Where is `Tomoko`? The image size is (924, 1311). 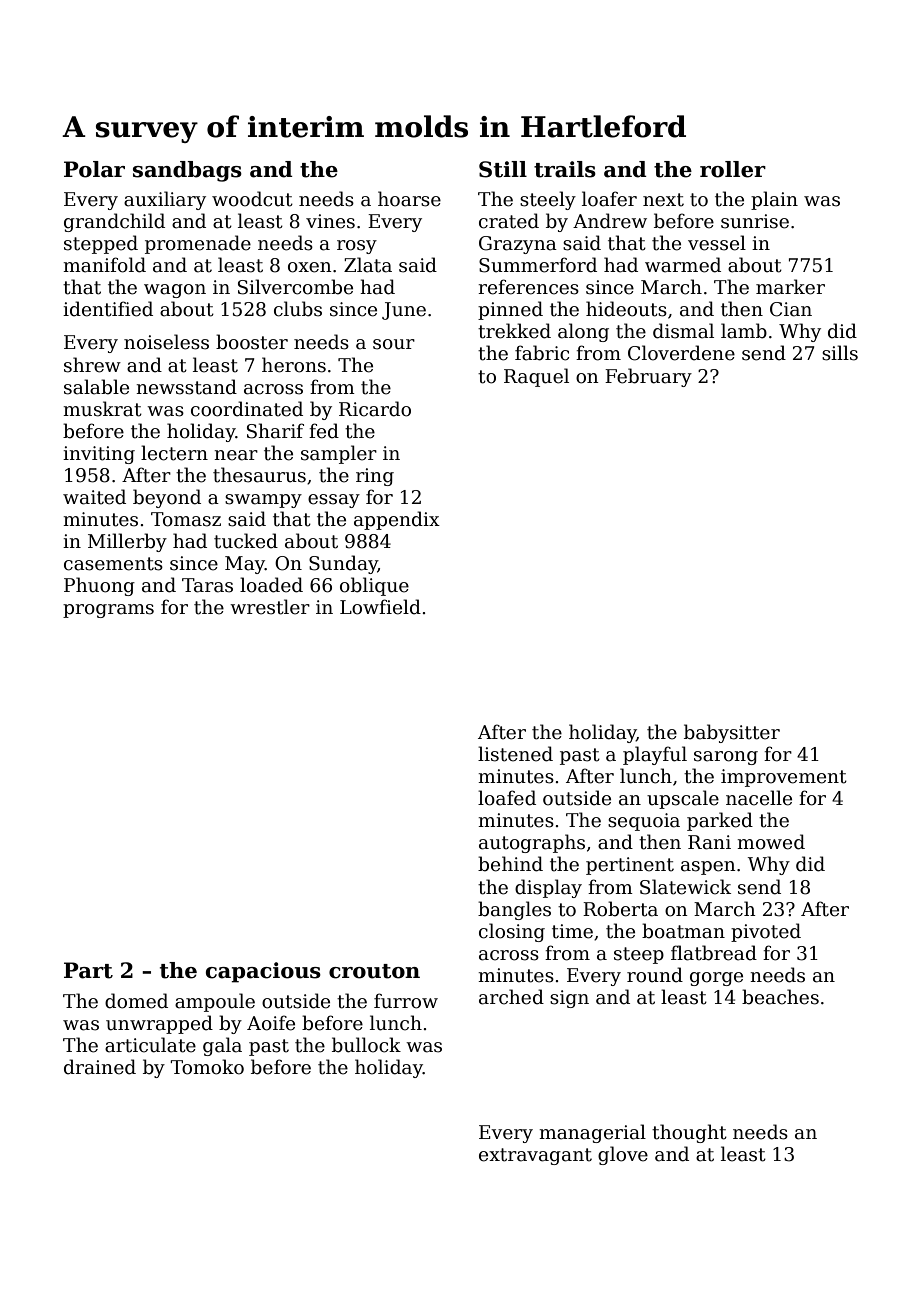
Tomoko is located at coordinates (207, 1067).
